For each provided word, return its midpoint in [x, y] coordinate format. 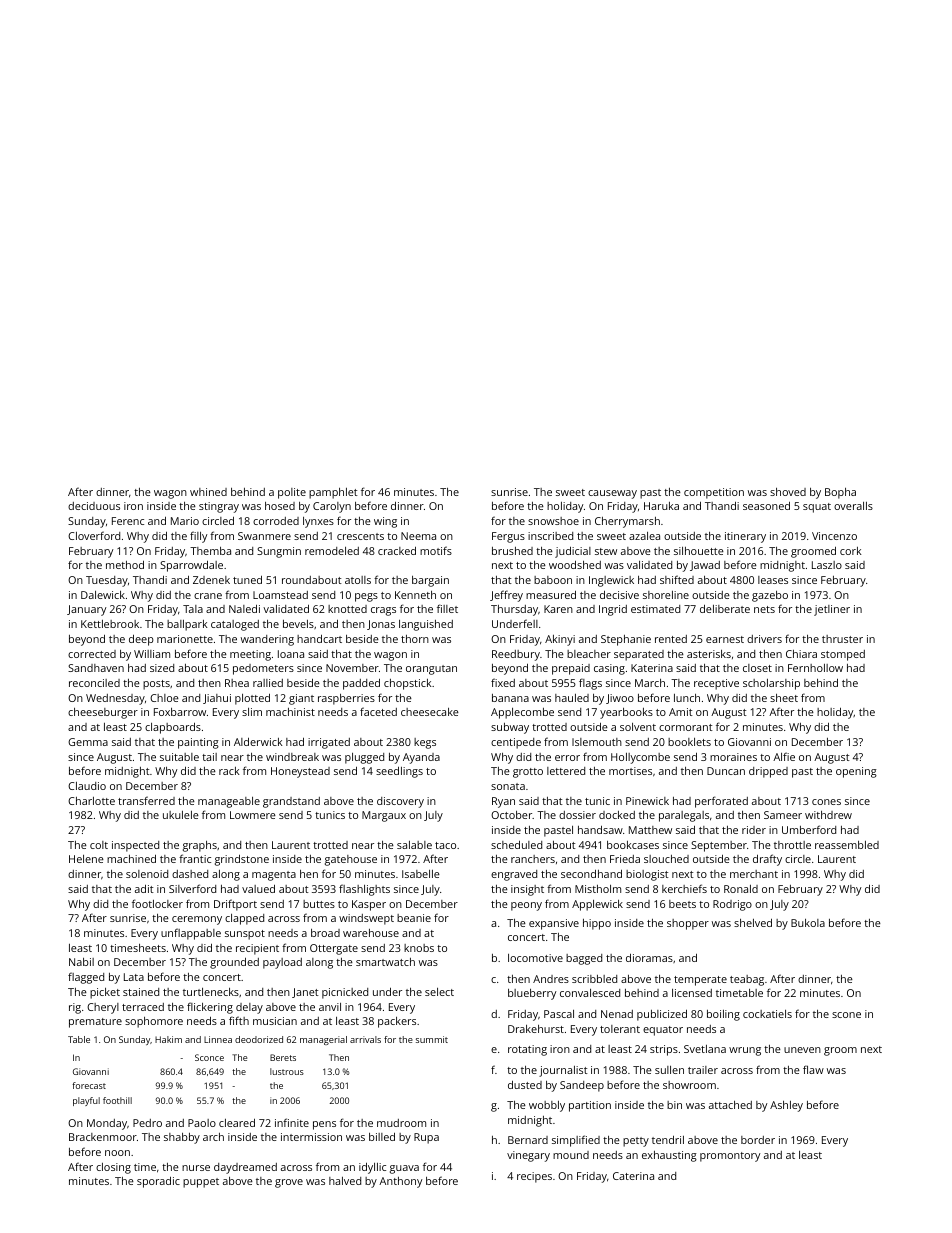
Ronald [741, 889]
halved [345, 1181]
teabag [747, 980]
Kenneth [415, 595]
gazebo [770, 596]
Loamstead [280, 595]
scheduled [516, 845]
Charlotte [91, 801]
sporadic [158, 1182]
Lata [134, 977]
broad [325, 933]
